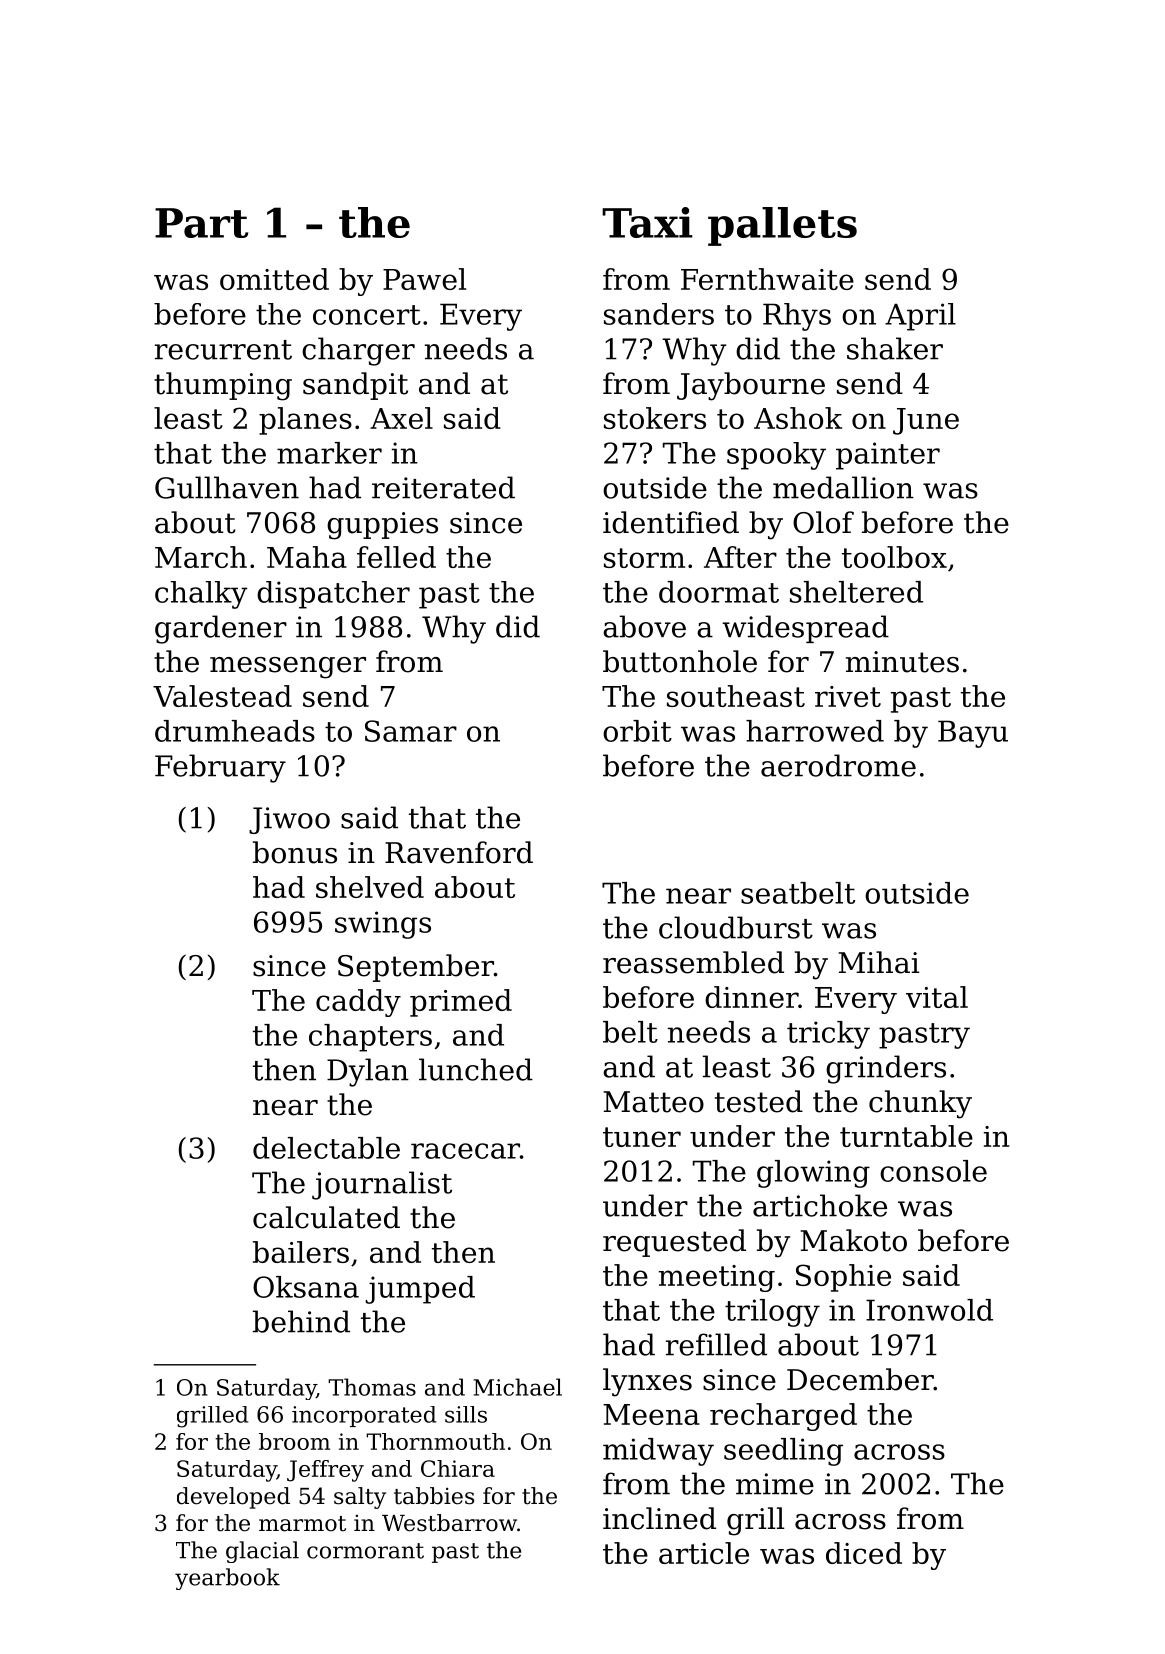 This page has height=1654, width=1165. I want to click on April, so click(920, 317).
